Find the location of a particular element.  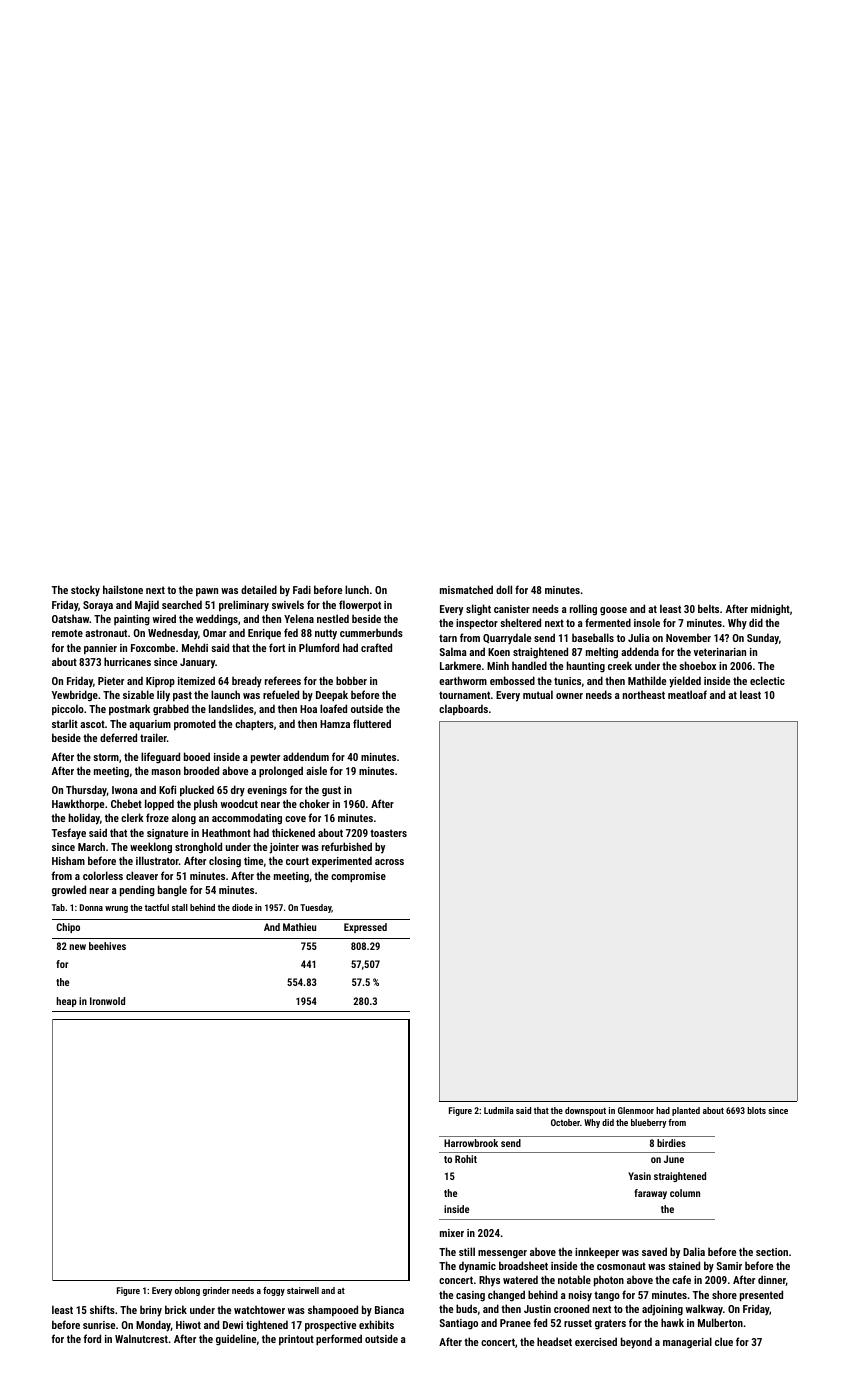

meatloaf is located at coordinates (687, 694).
